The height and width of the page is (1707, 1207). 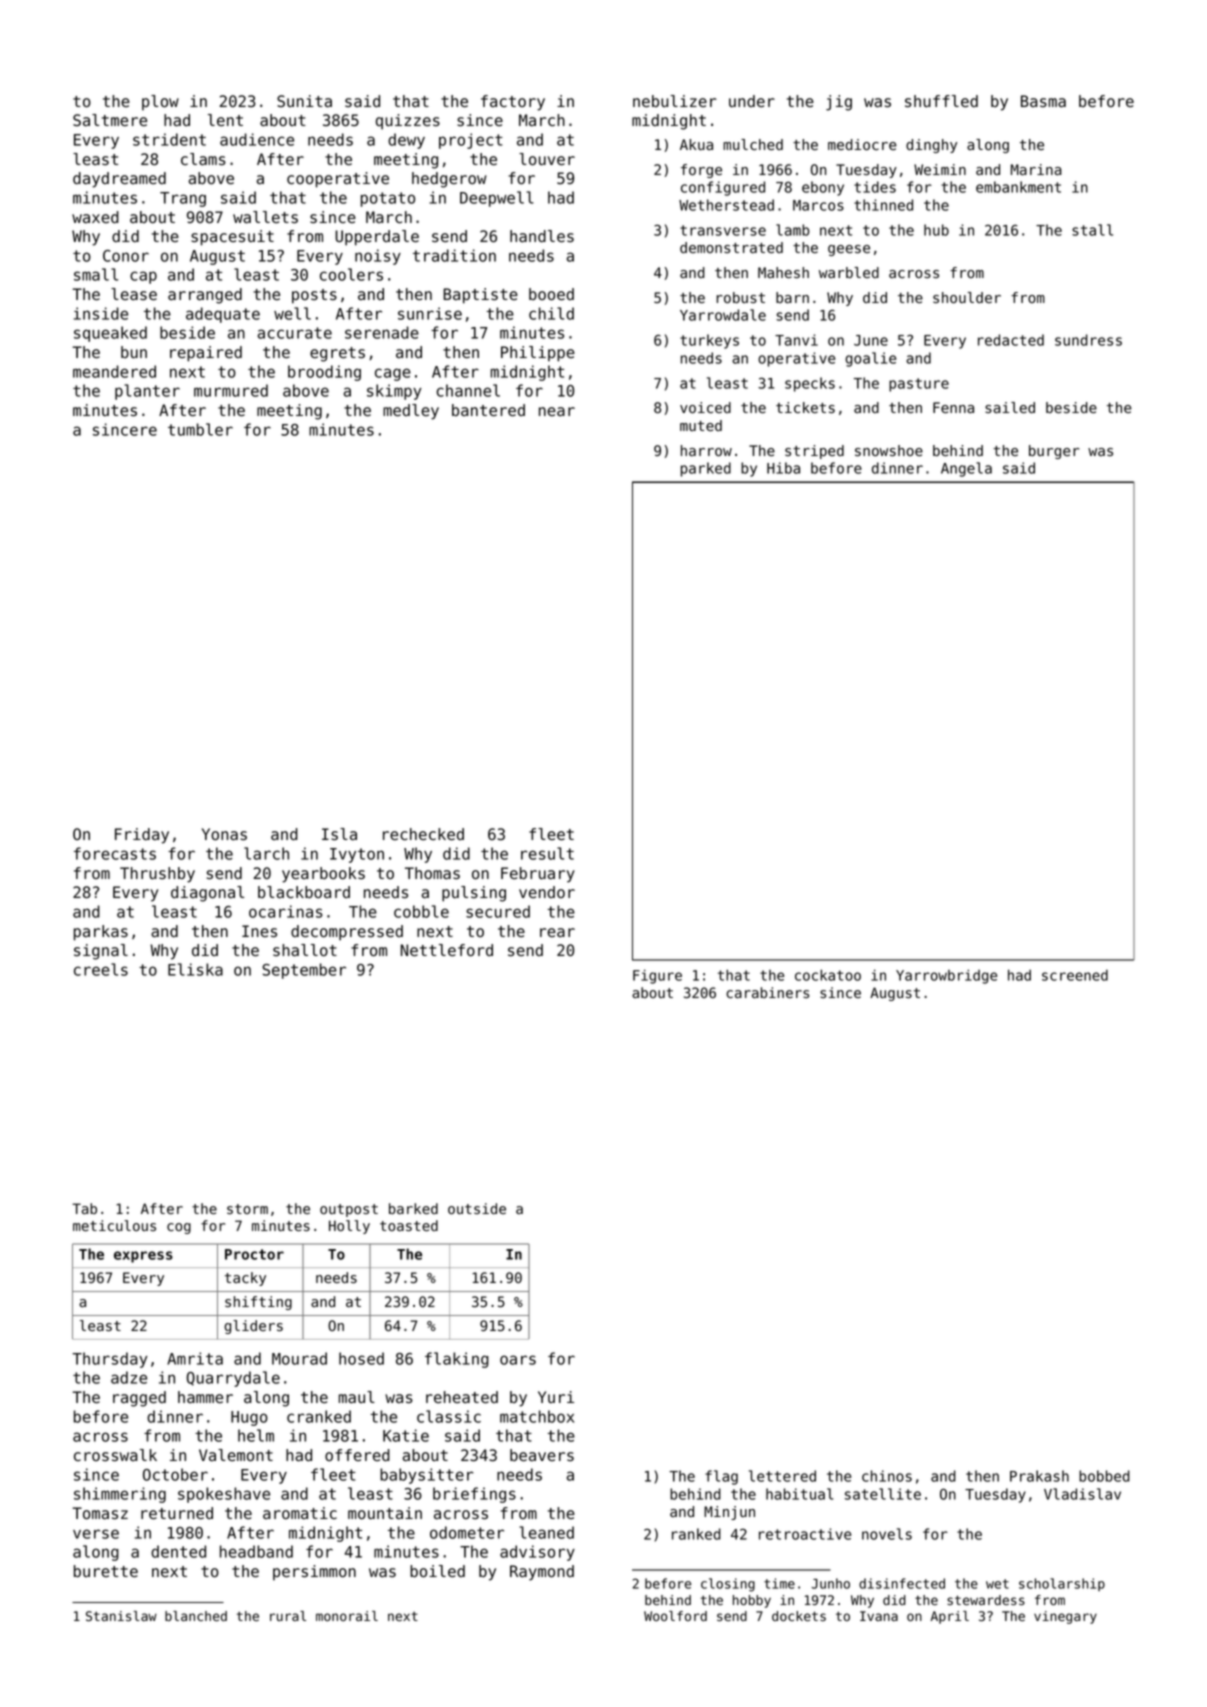 I want to click on storm, so click(x=247, y=1209).
